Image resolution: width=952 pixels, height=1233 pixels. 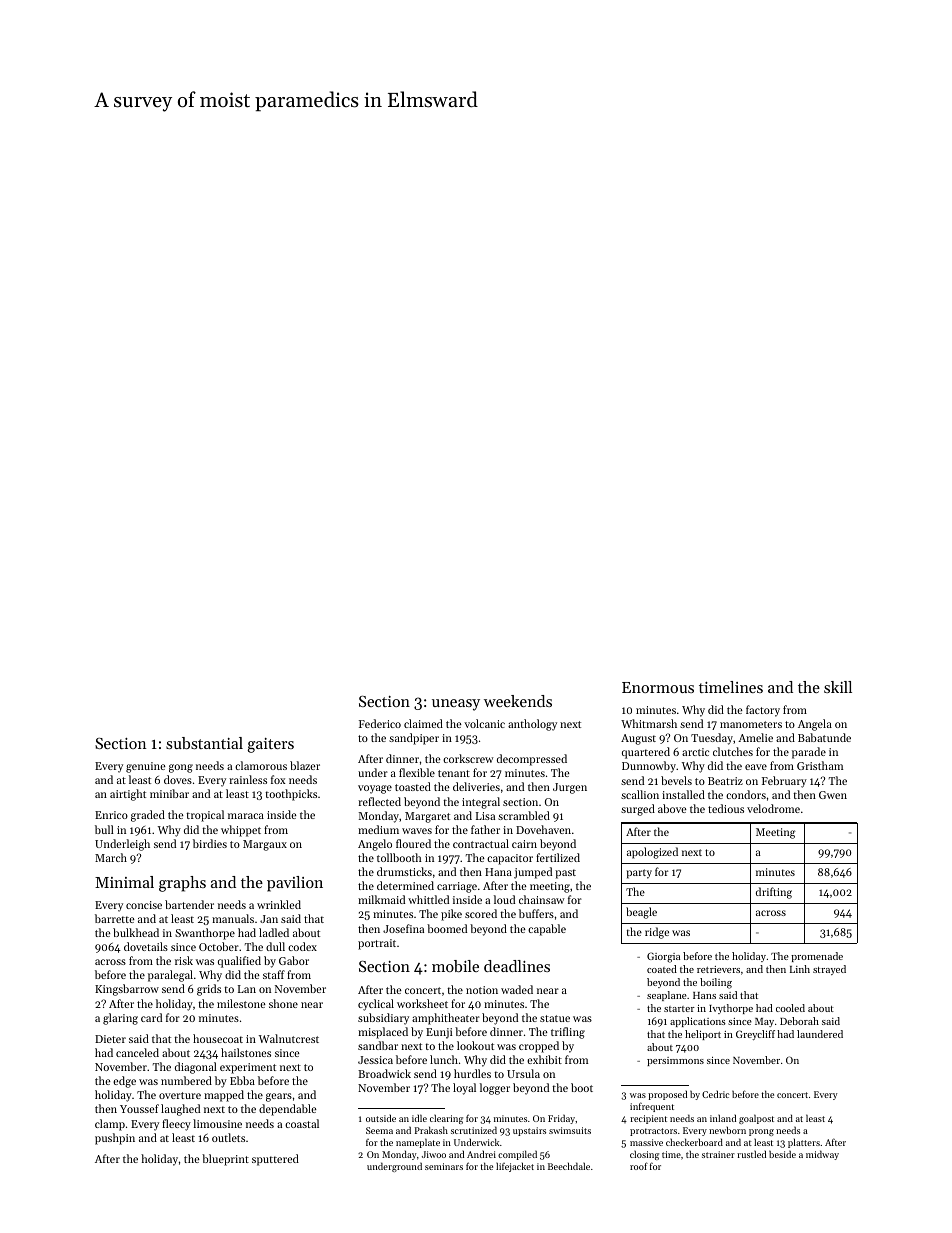 I want to click on subsidiary, so click(x=383, y=1019).
